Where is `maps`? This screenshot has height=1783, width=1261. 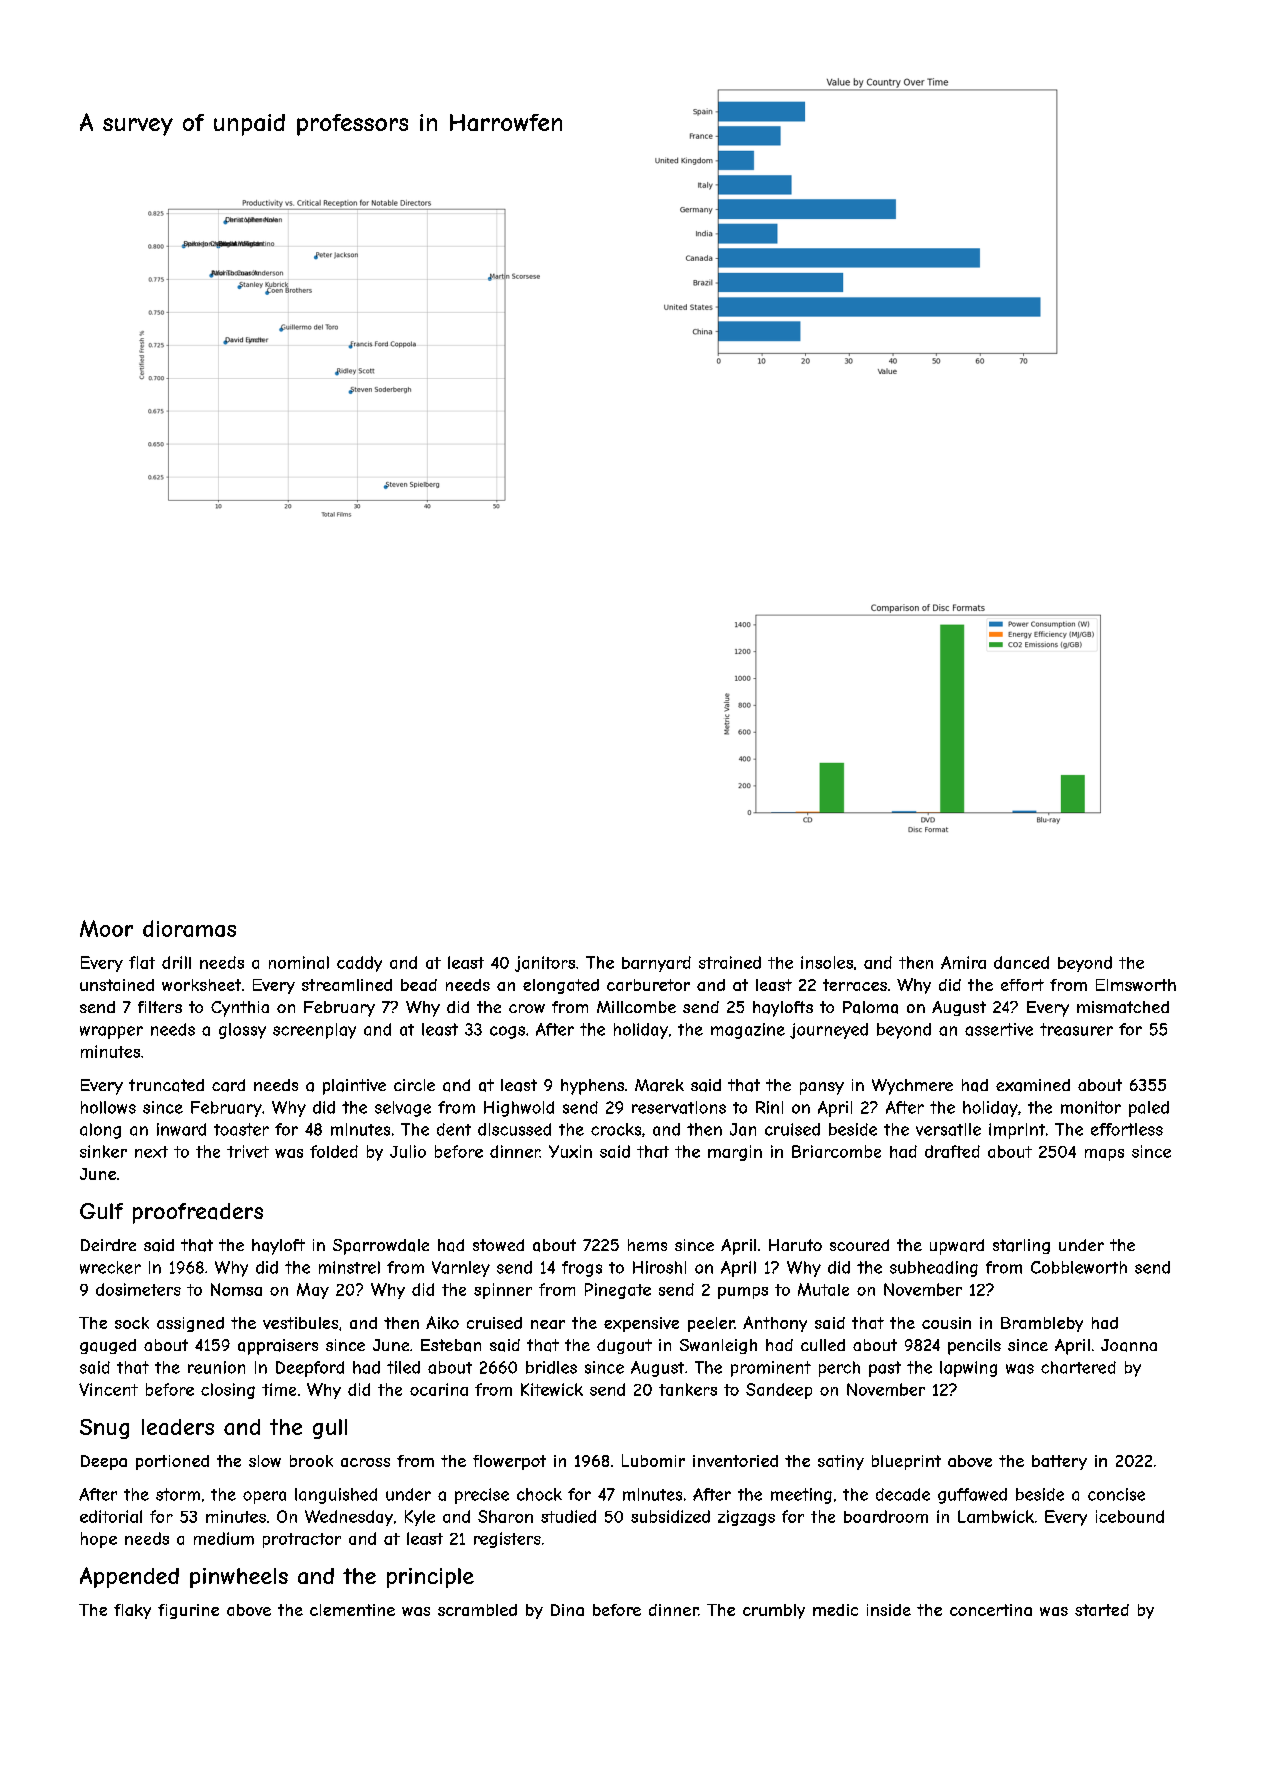
maps is located at coordinates (1104, 1155).
